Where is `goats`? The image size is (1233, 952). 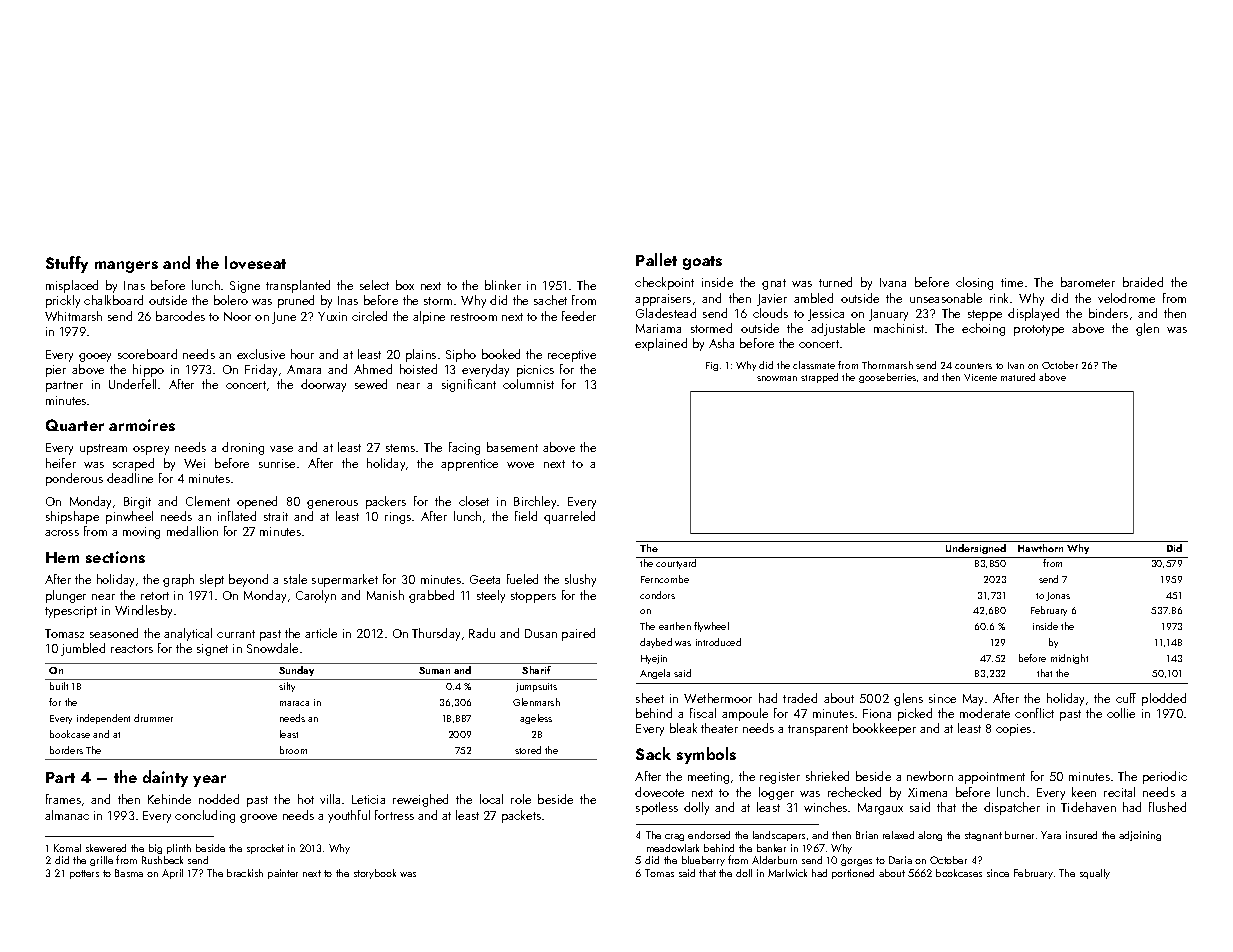
goats is located at coordinates (702, 263).
